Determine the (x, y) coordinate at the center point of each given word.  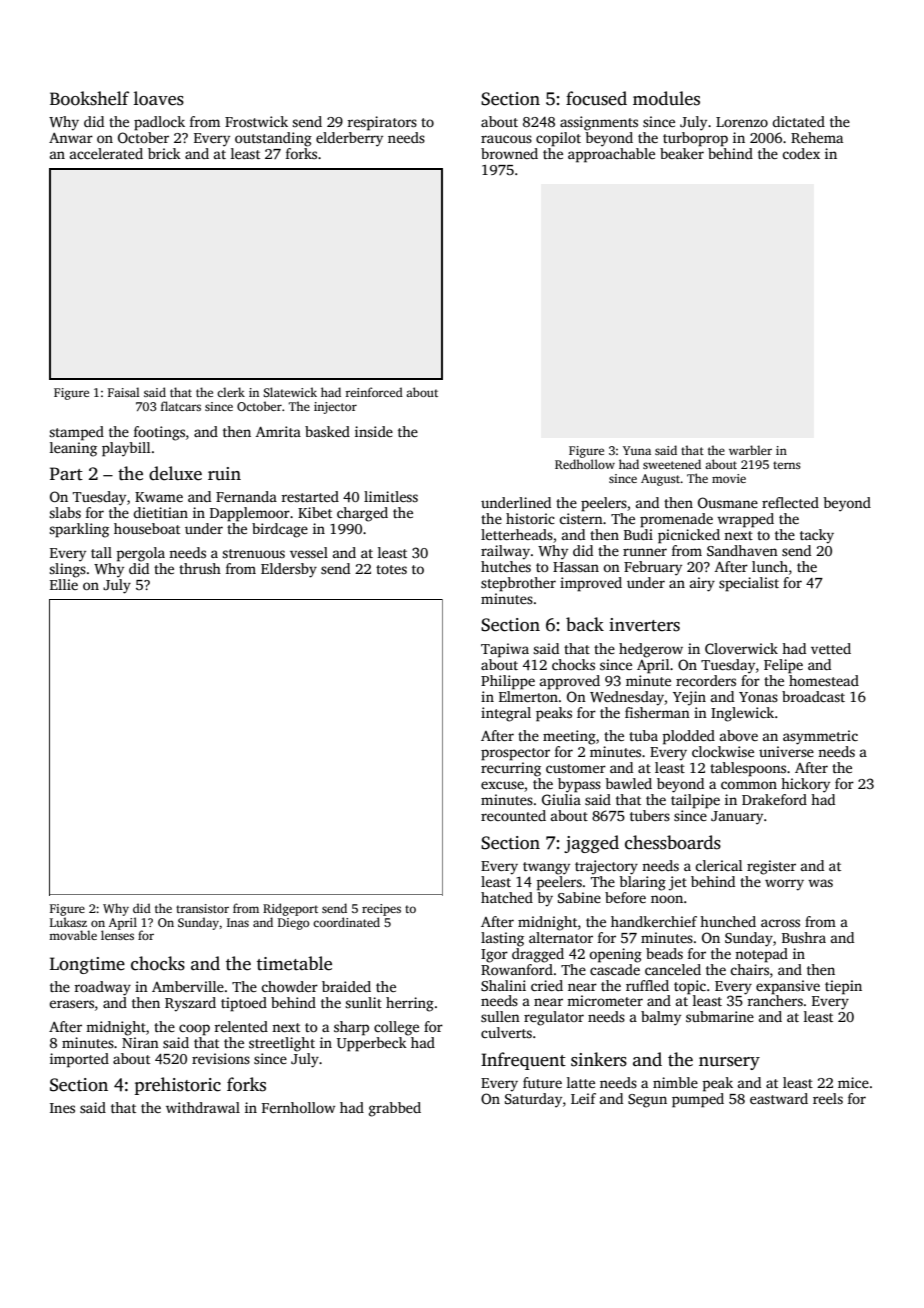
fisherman (657, 712)
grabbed (395, 1109)
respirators (382, 123)
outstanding (273, 139)
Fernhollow (298, 1107)
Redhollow (585, 464)
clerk (231, 392)
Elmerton (528, 696)
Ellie (64, 584)
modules (666, 98)
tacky (817, 536)
